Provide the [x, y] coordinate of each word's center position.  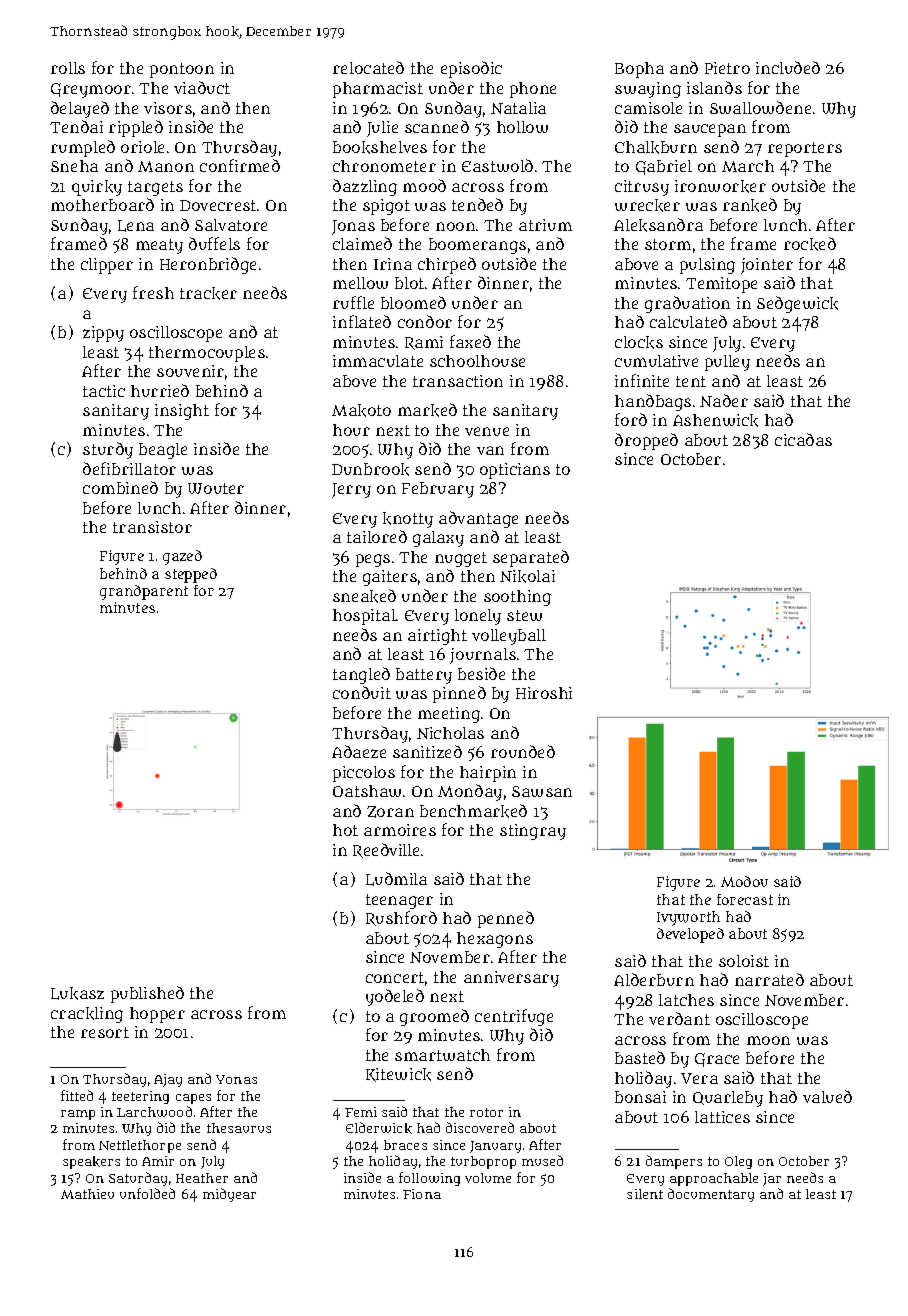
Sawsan [542, 791]
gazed [182, 557]
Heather [202, 1178]
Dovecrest [218, 205]
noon [455, 226]
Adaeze [359, 751]
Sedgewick [797, 304]
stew [524, 615]
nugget [461, 559]
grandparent [144, 592]
